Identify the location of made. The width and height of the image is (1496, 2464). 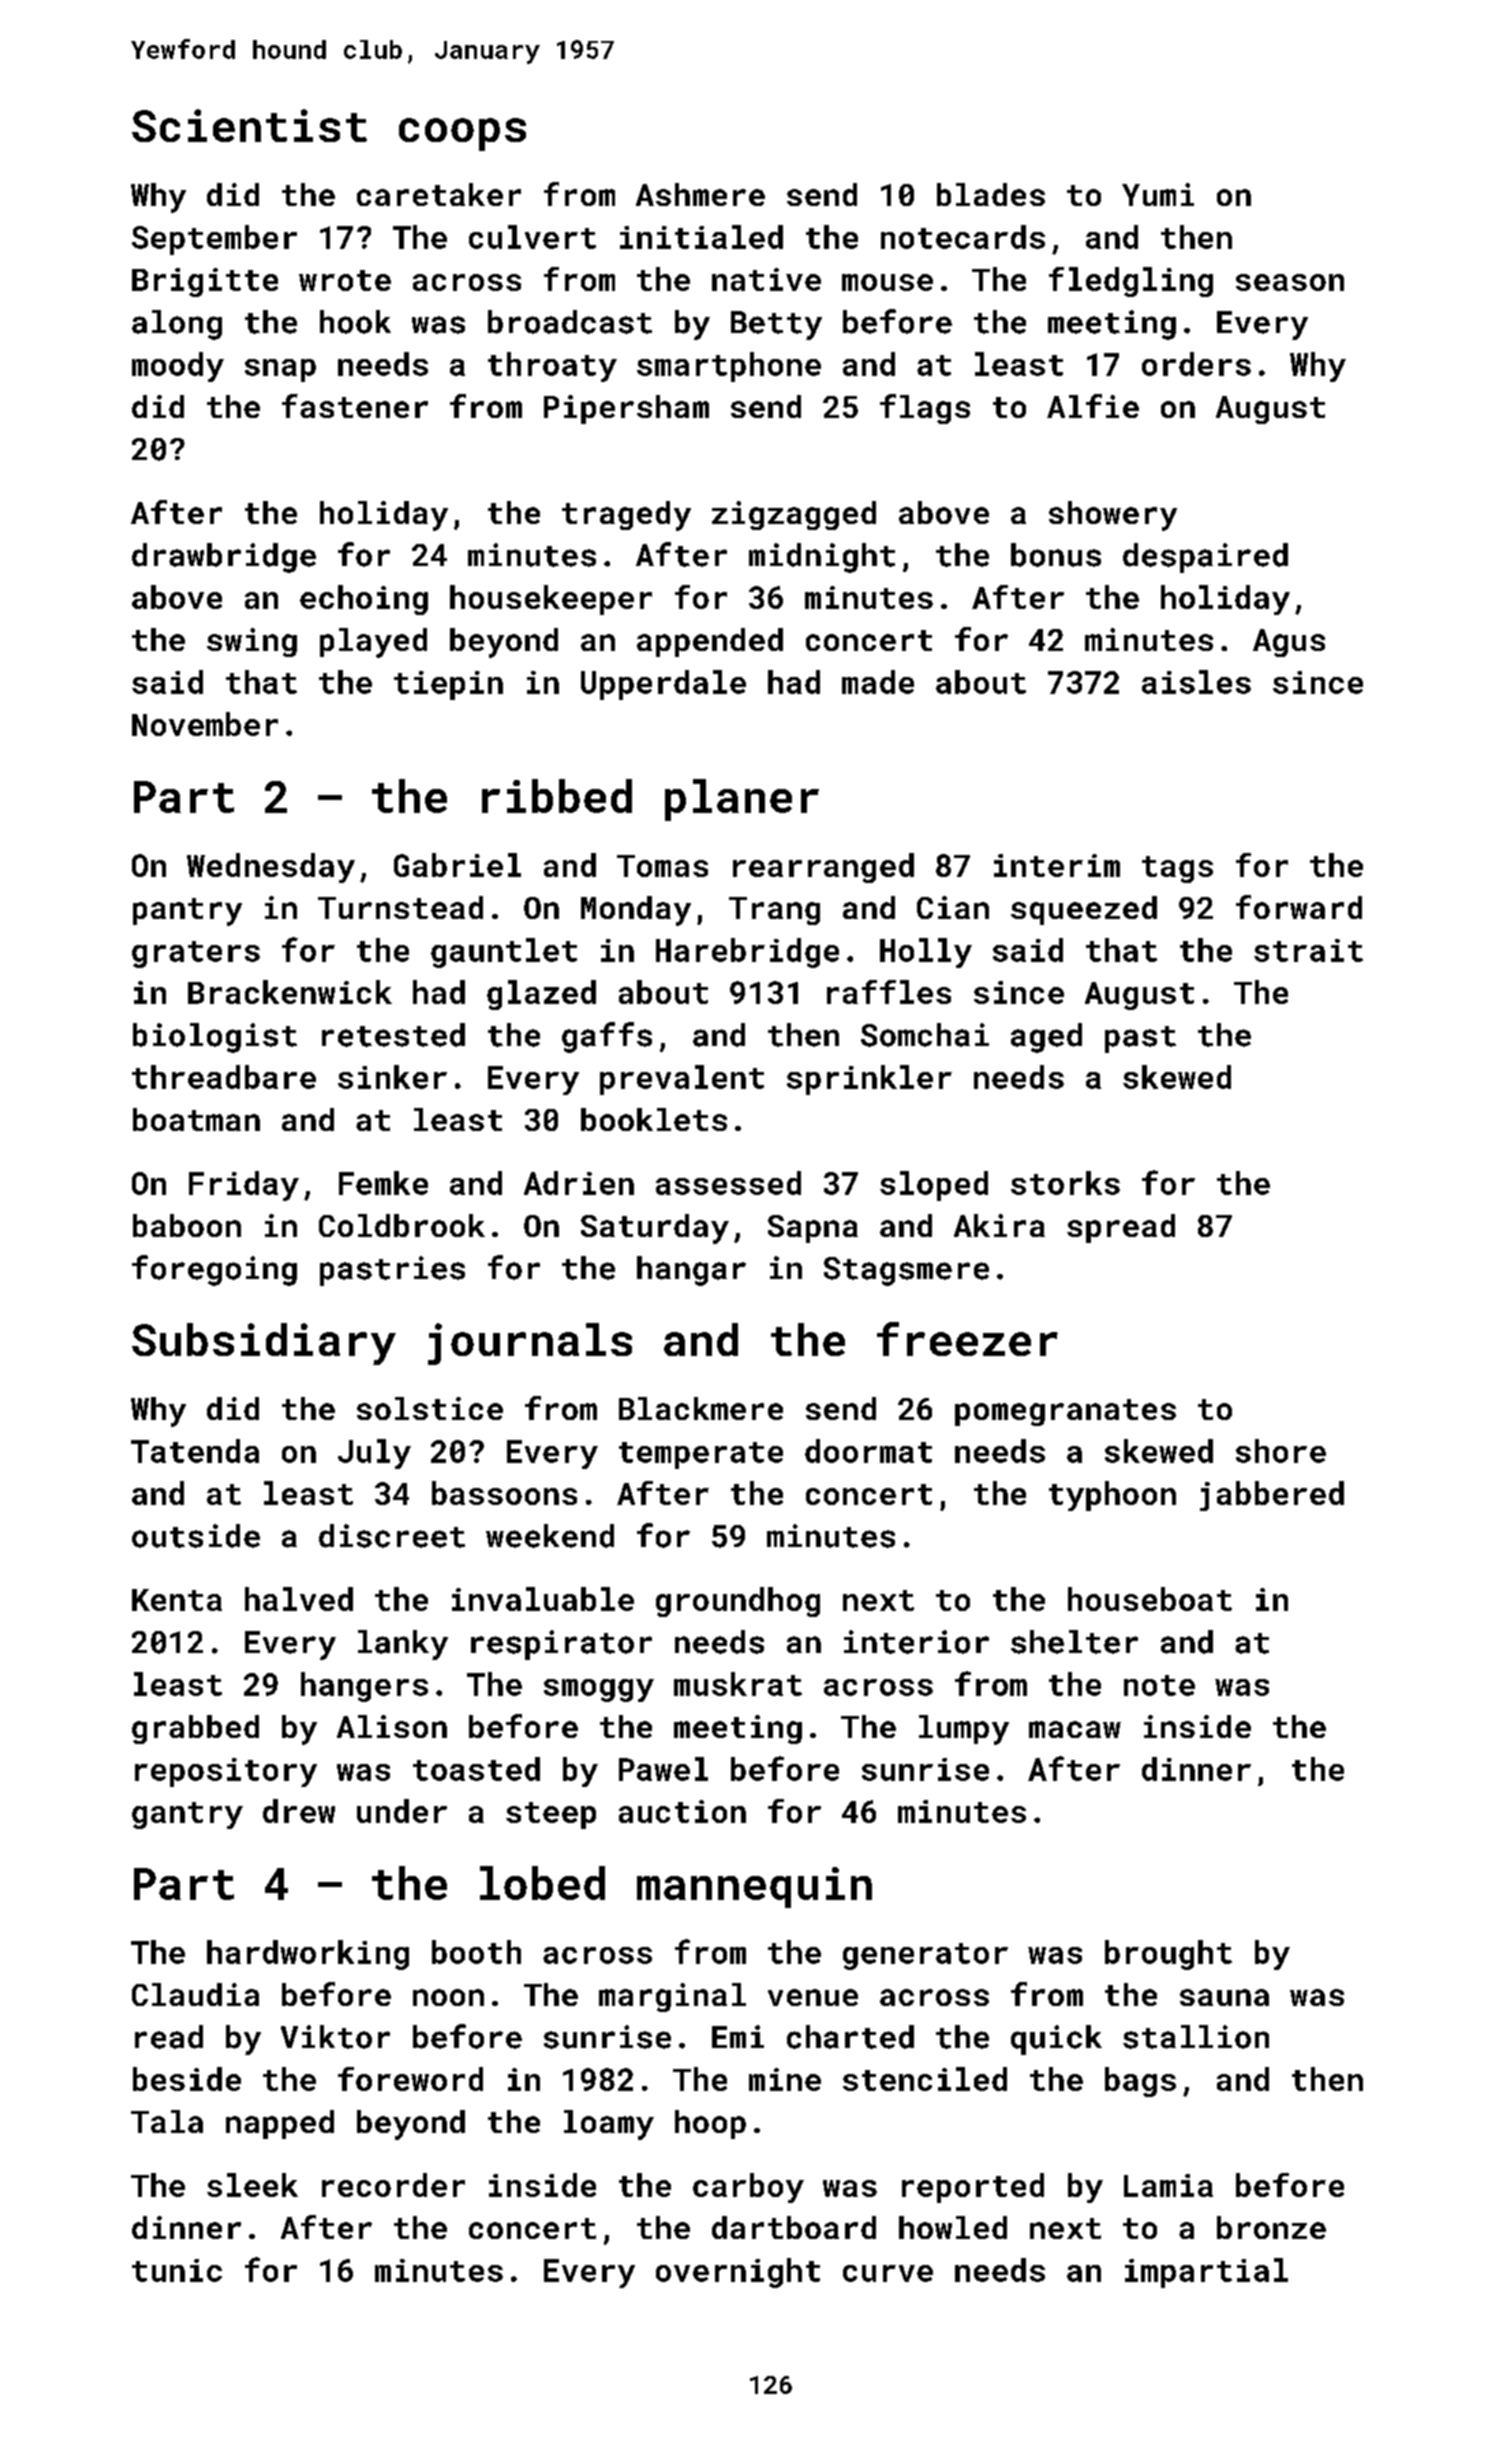
(878, 682).
